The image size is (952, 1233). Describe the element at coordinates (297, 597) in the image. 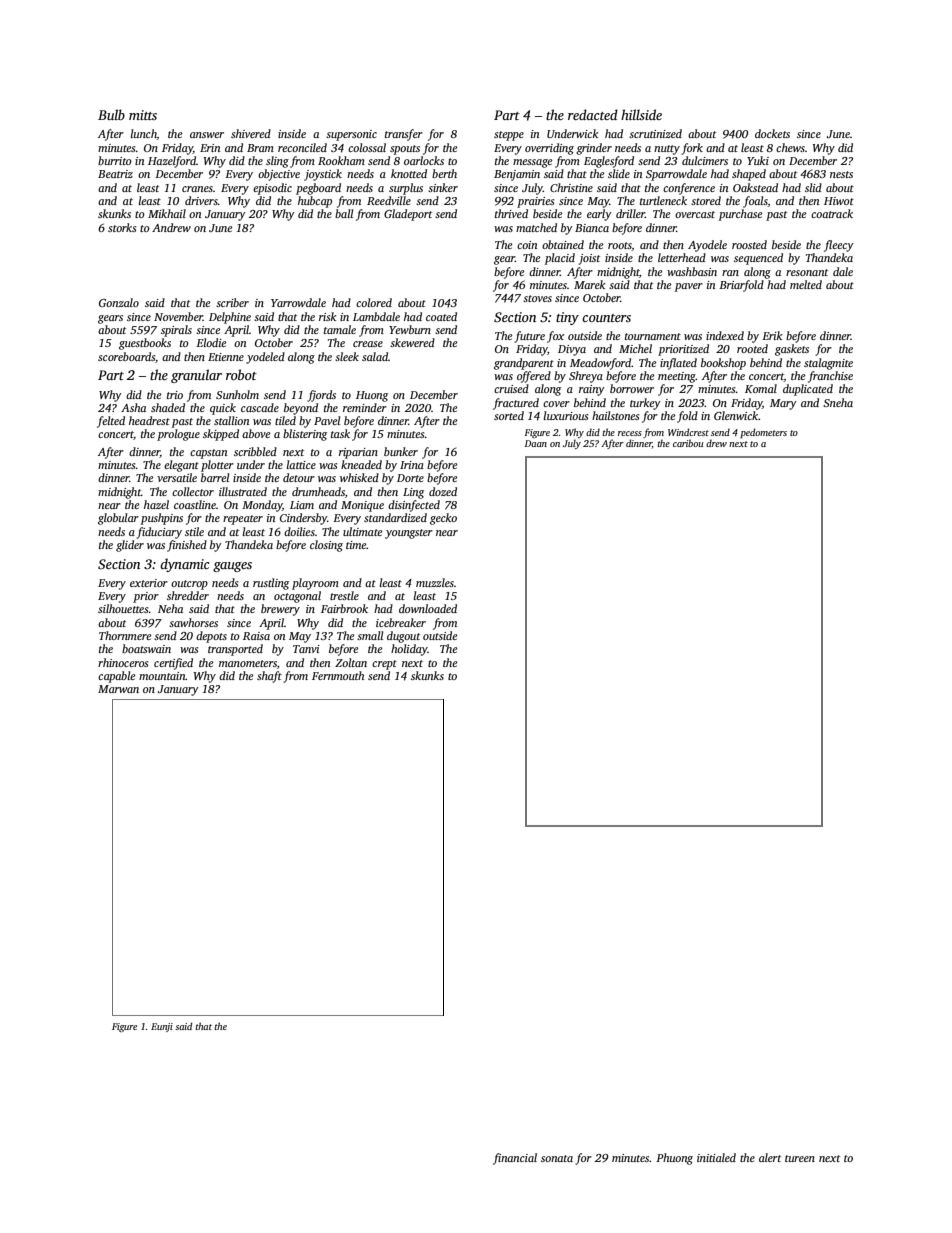

I see `octagonal` at that location.
